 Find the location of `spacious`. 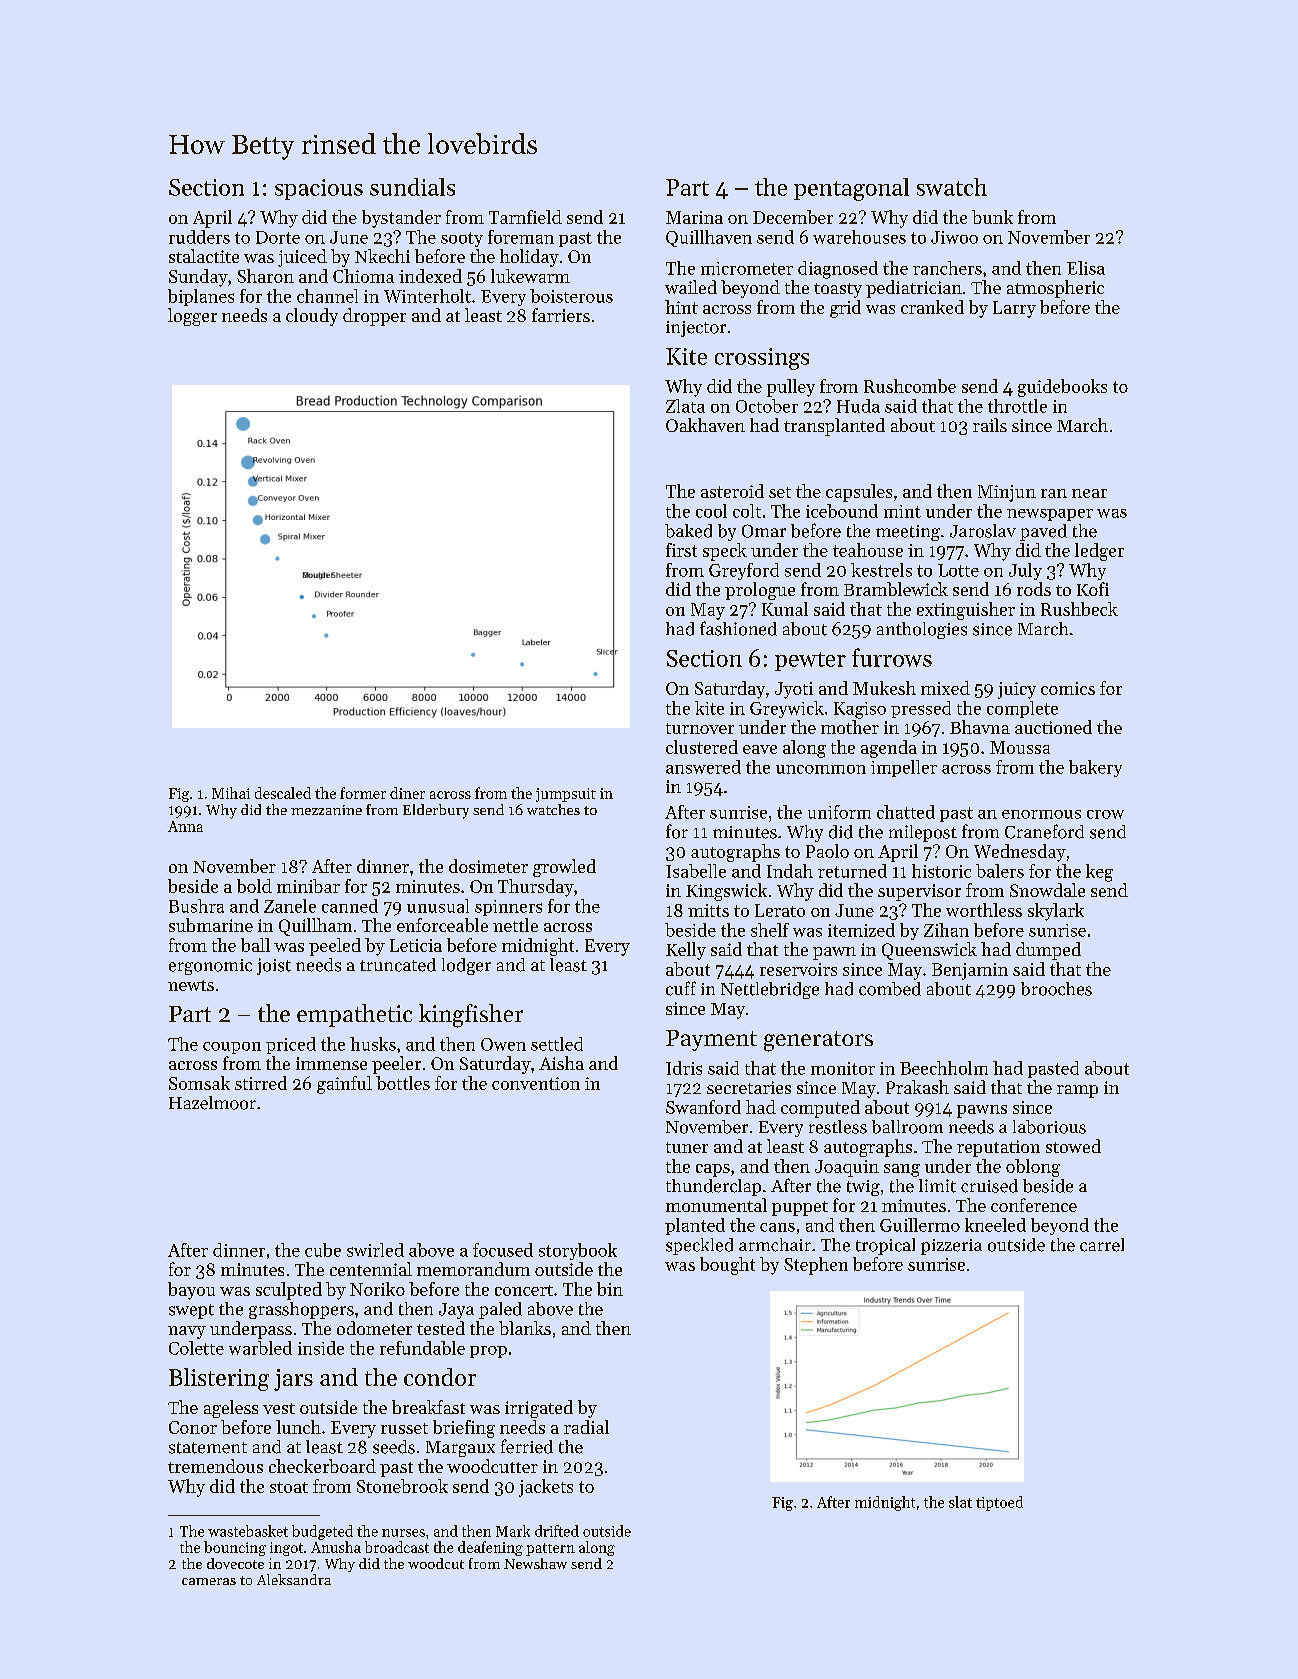

spacious is located at coordinates (319, 189).
